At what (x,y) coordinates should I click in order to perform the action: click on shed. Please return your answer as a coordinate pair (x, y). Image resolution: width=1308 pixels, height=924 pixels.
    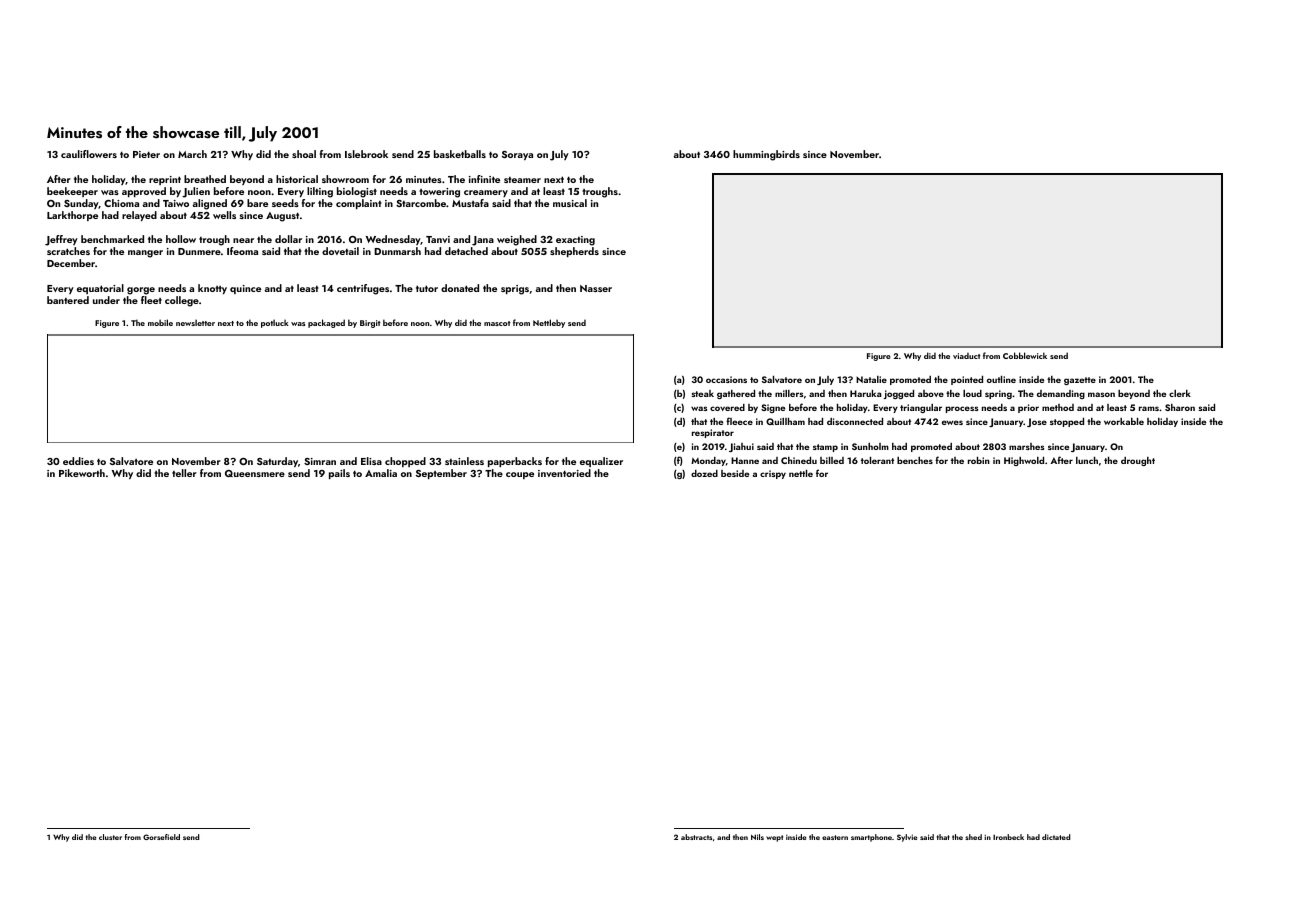
    Looking at the image, I should click on (973, 837).
